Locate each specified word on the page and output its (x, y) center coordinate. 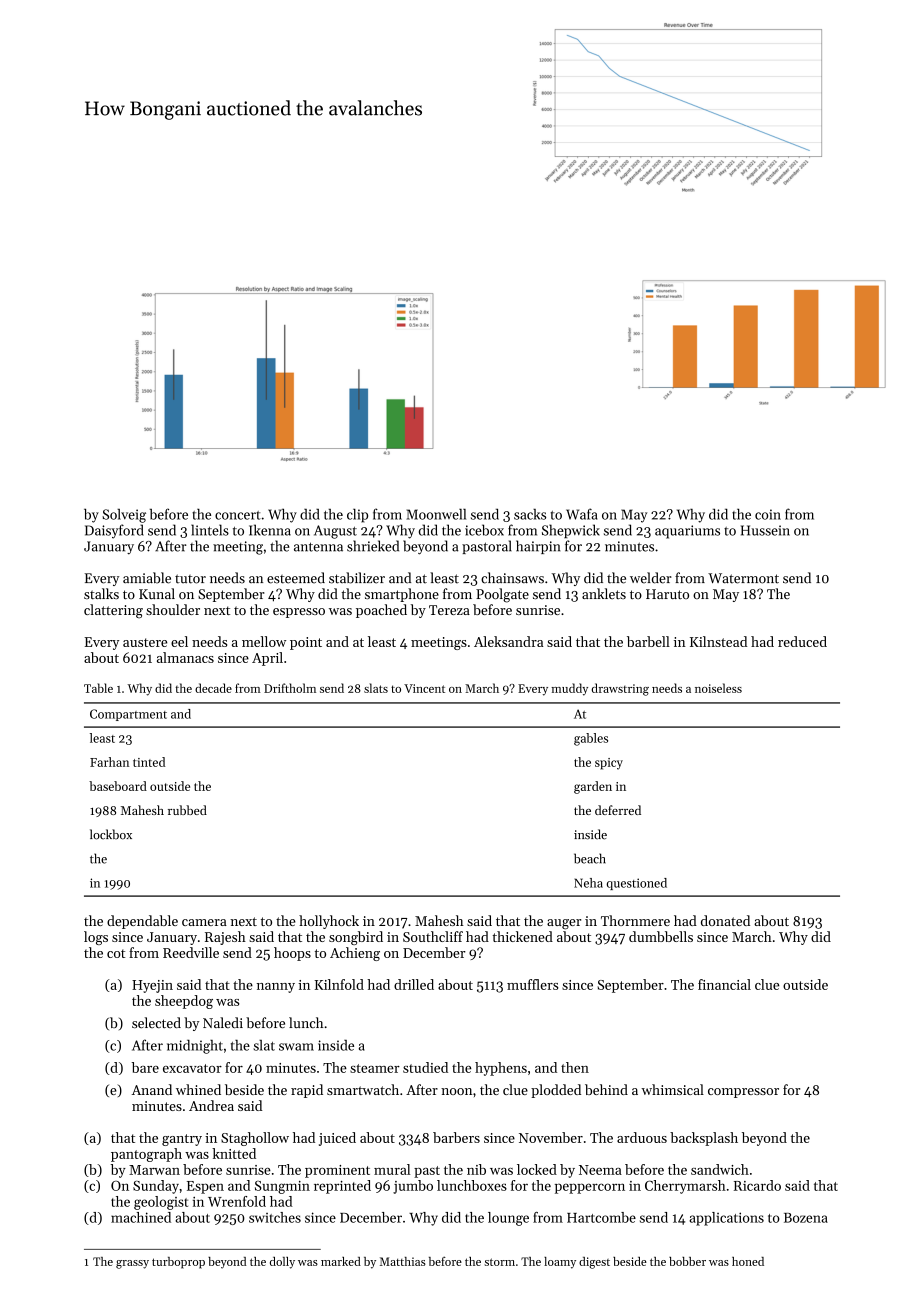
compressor (743, 1093)
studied (425, 1067)
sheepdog (184, 1002)
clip (357, 515)
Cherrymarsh (685, 1187)
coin (768, 514)
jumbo (413, 1187)
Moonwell (436, 514)
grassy (132, 1264)
